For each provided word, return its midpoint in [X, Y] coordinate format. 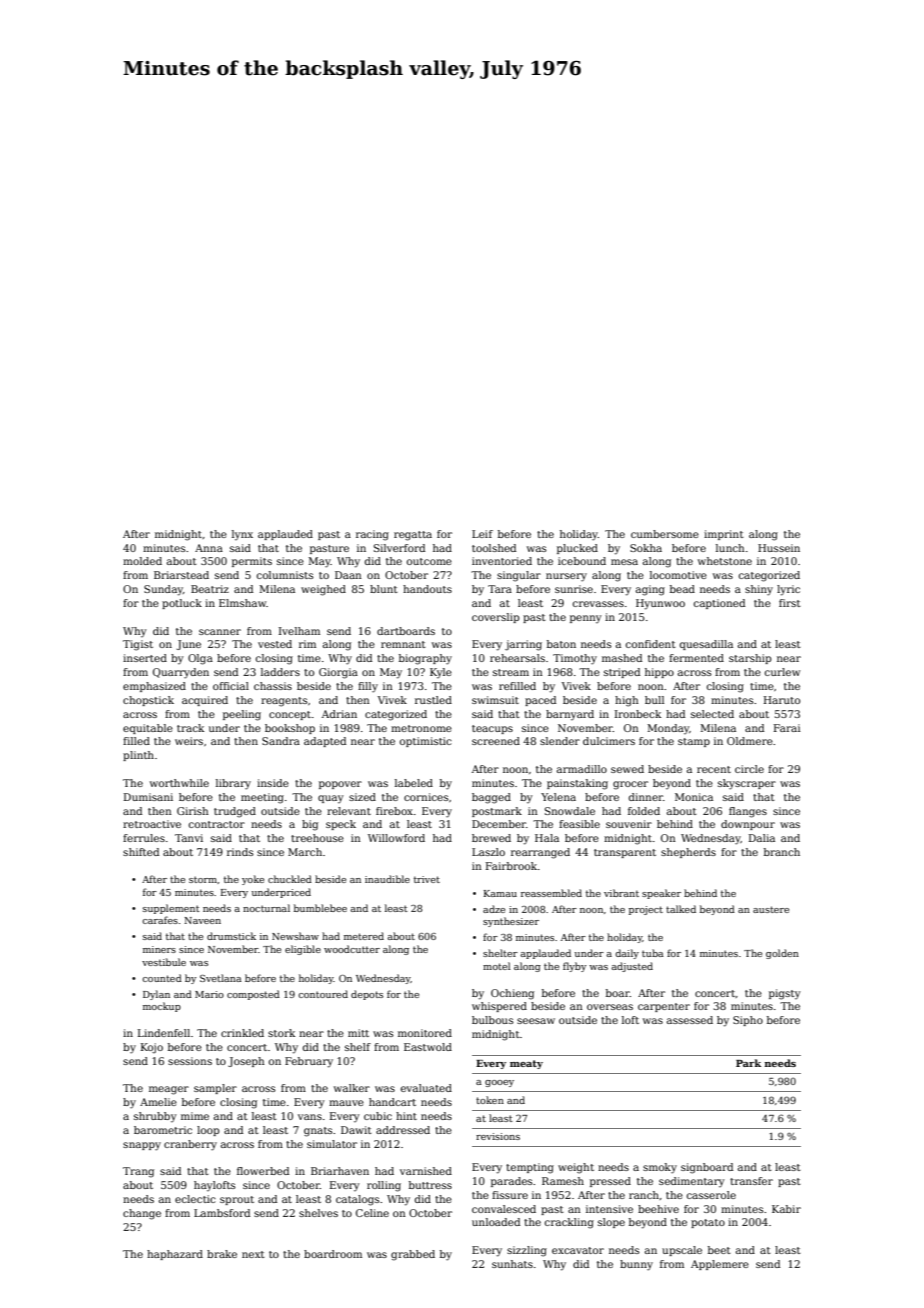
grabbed [413, 1255]
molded [142, 561]
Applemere [720, 1265]
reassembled [551, 893]
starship [750, 659]
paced [540, 701]
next [253, 1254]
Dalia [762, 838]
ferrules [144, 838]
